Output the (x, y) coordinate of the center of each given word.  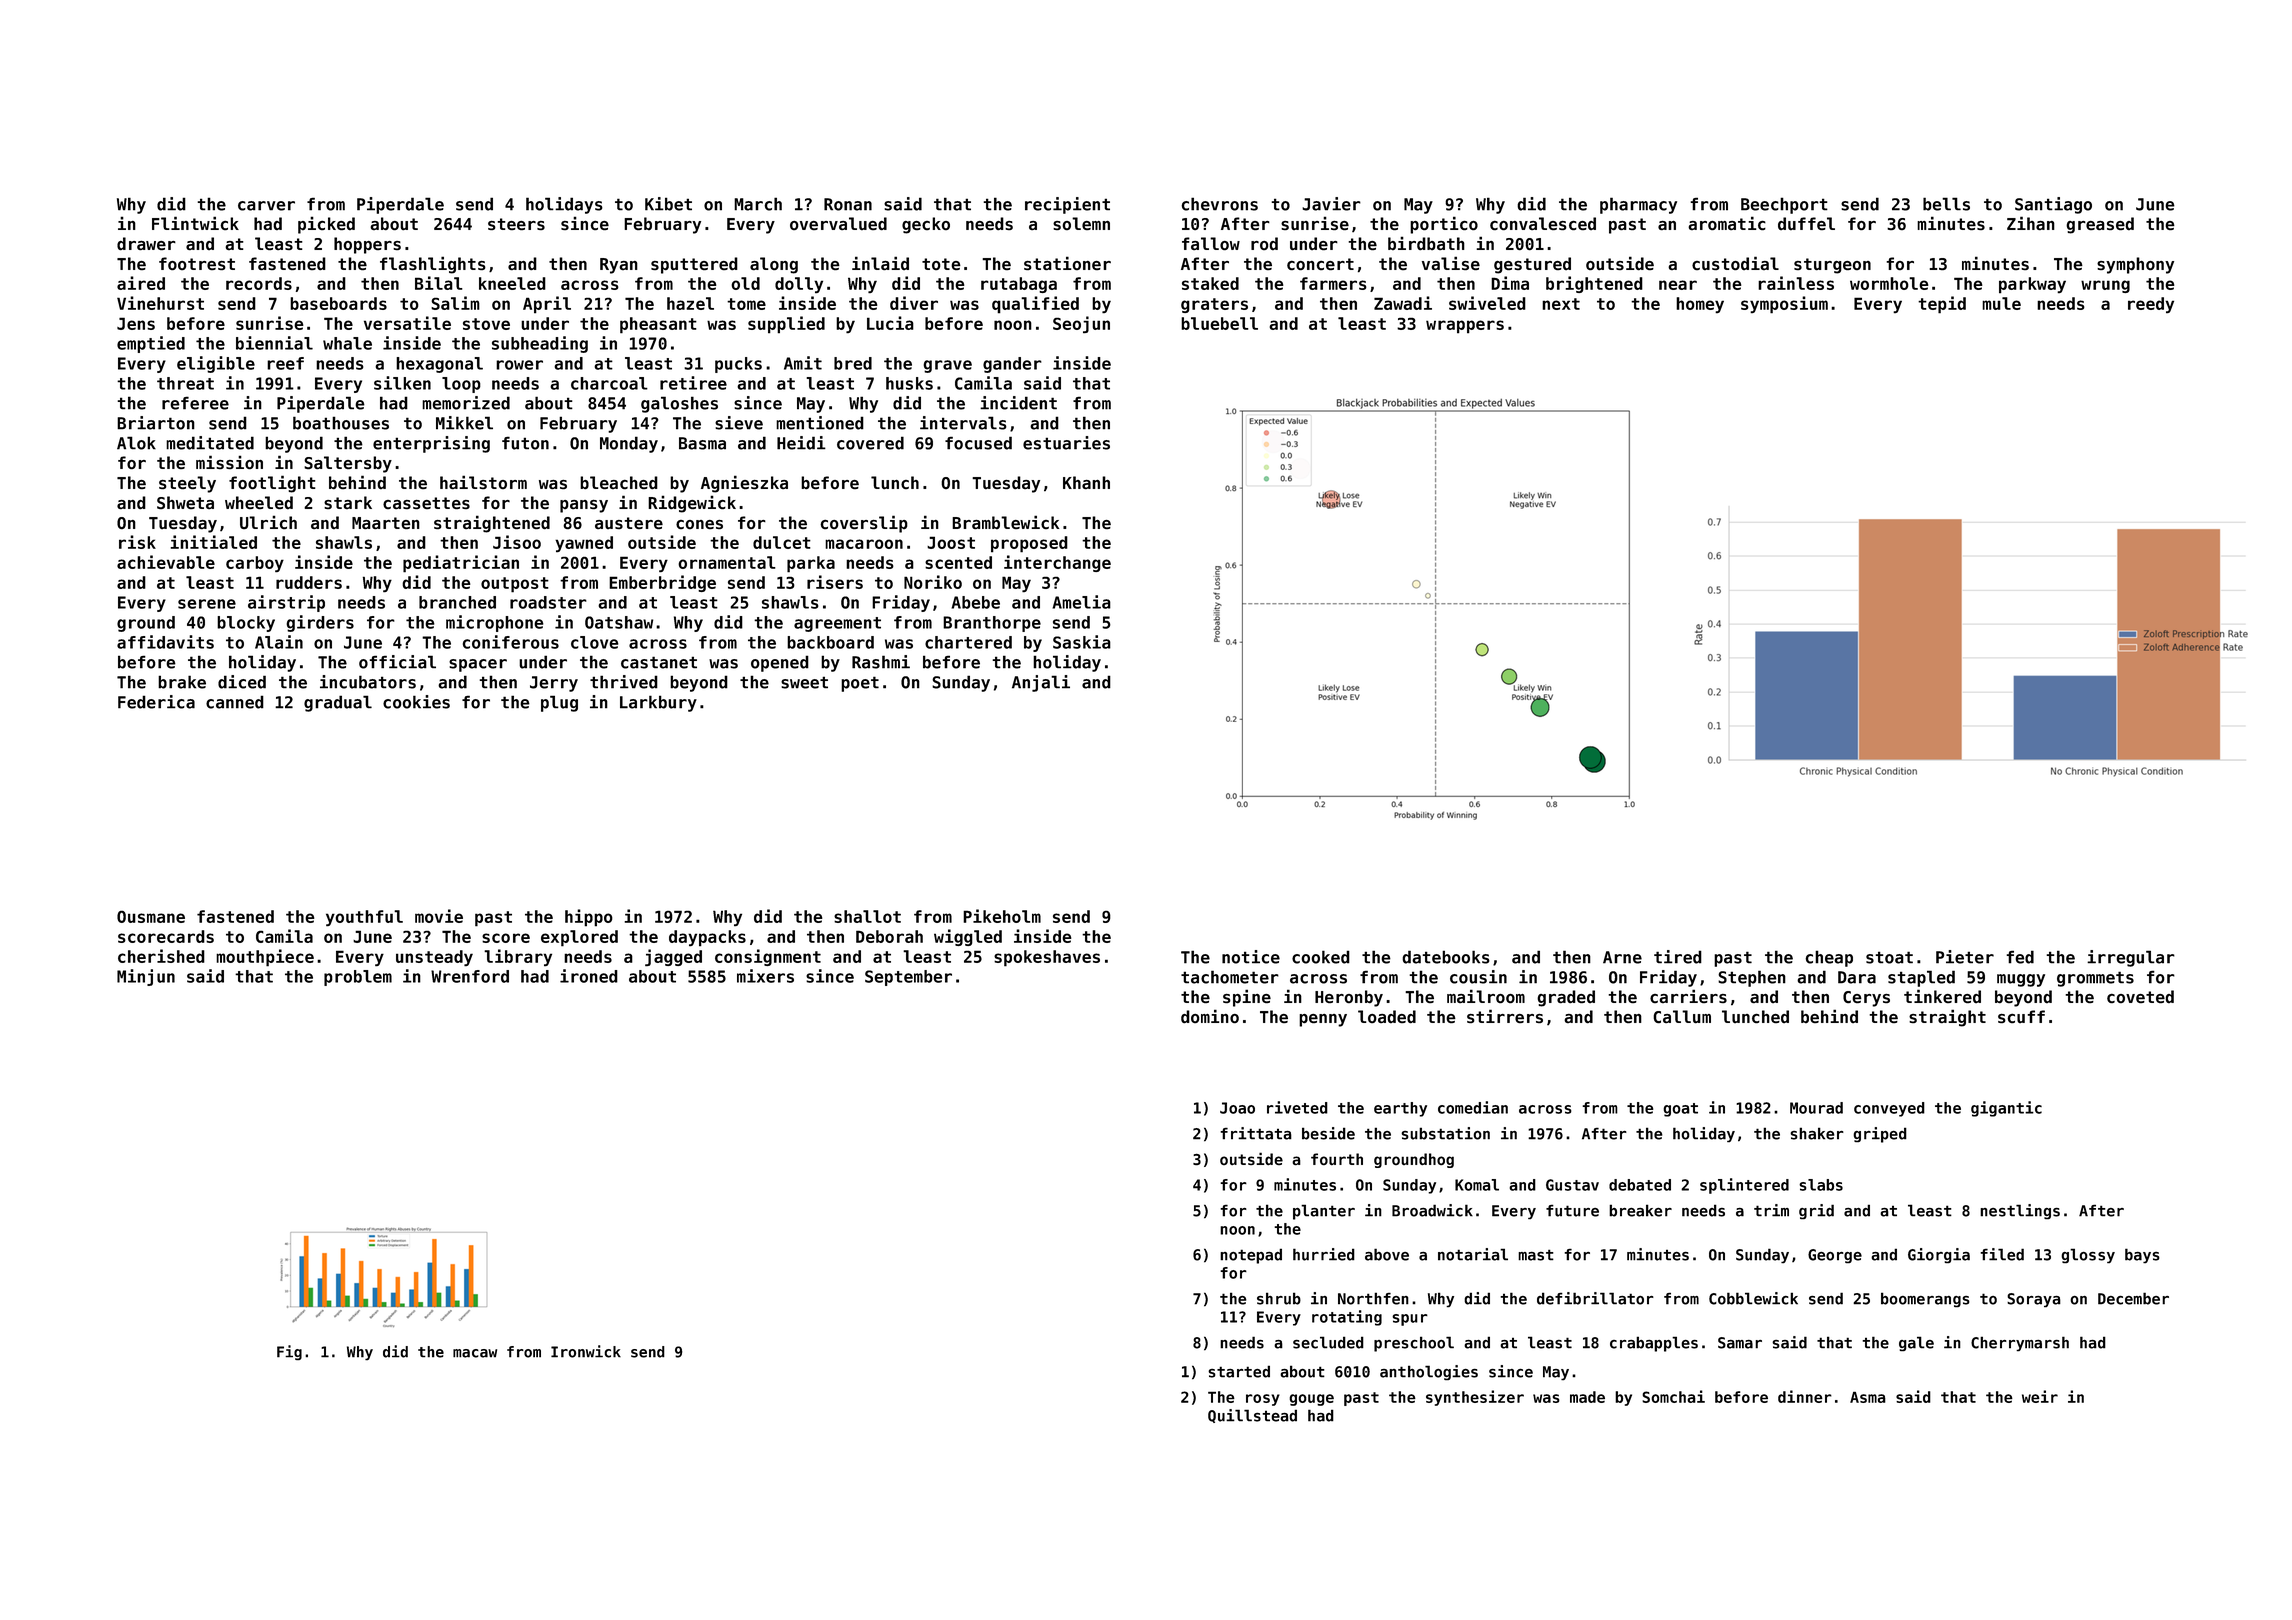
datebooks (1446, 957)
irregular (2131, 958)
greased (2100, 225)
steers (516, 224)
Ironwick (586, 1351)
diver (914, 303)
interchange (1057, 563)
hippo (589, 918)
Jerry (554, 684)
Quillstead (1252, 1416)
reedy (2151, 305)
